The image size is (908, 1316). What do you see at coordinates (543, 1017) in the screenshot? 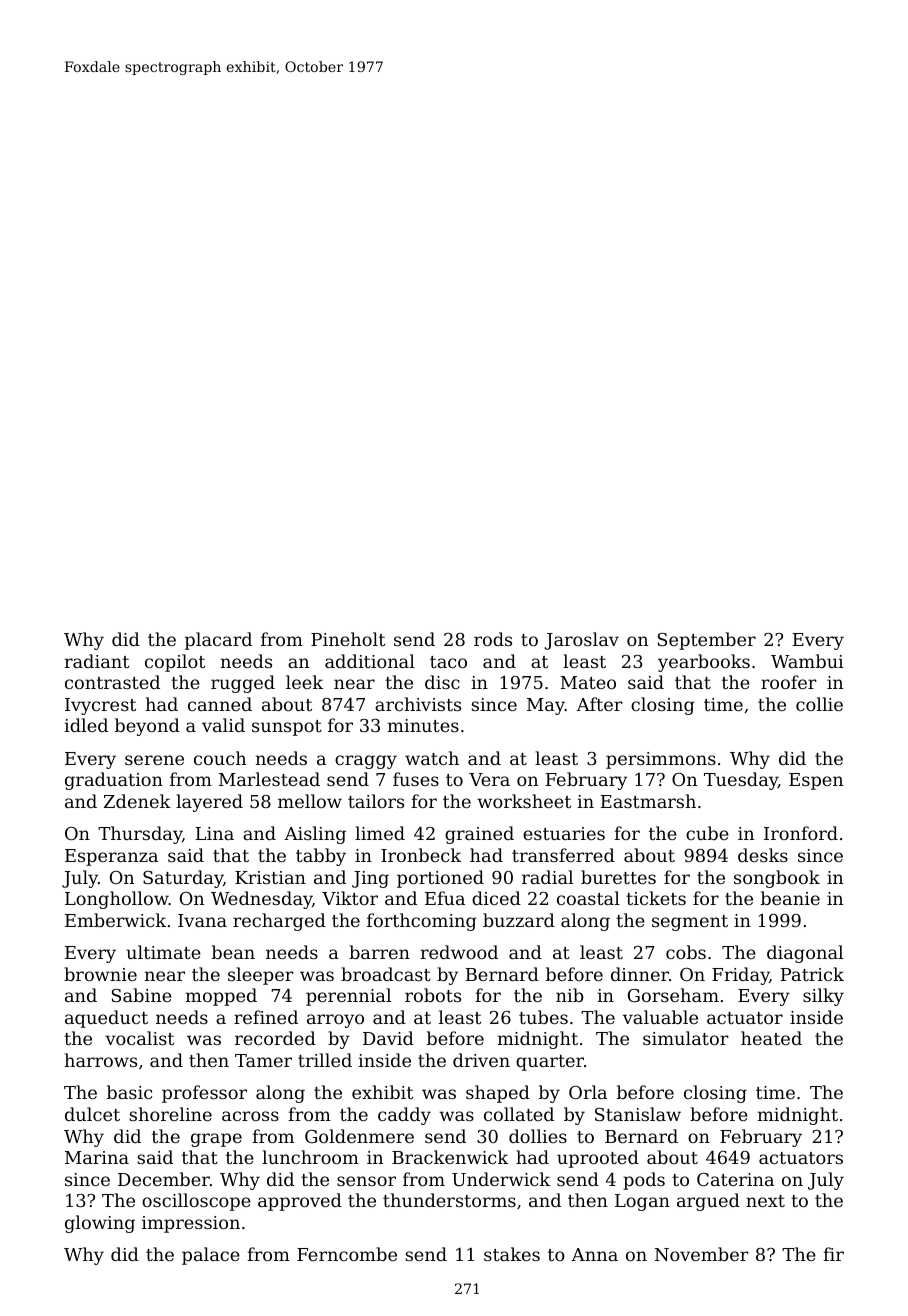
I see `tubes` at bounding box center [543, 1017].
